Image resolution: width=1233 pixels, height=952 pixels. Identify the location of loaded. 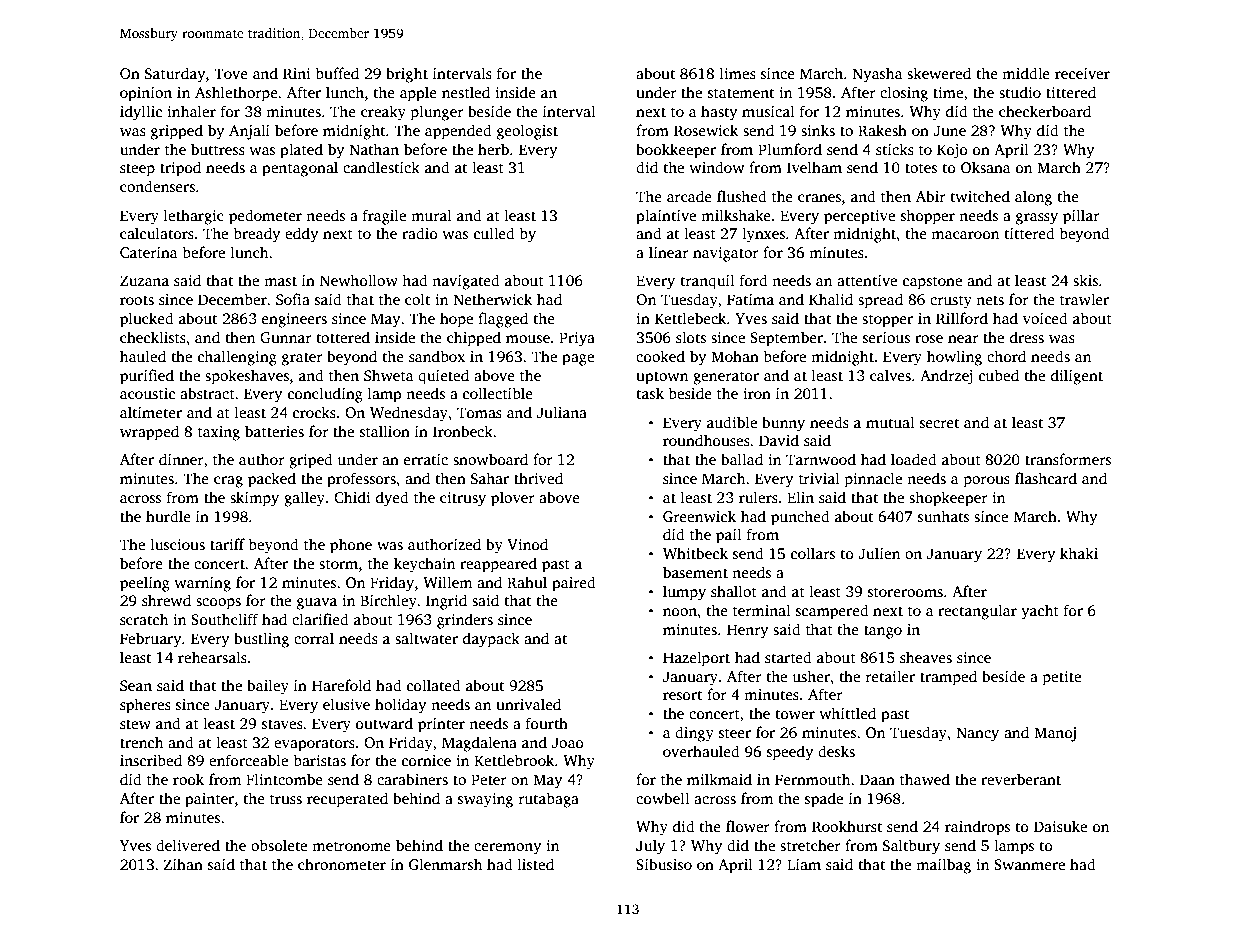
(914, 459).
